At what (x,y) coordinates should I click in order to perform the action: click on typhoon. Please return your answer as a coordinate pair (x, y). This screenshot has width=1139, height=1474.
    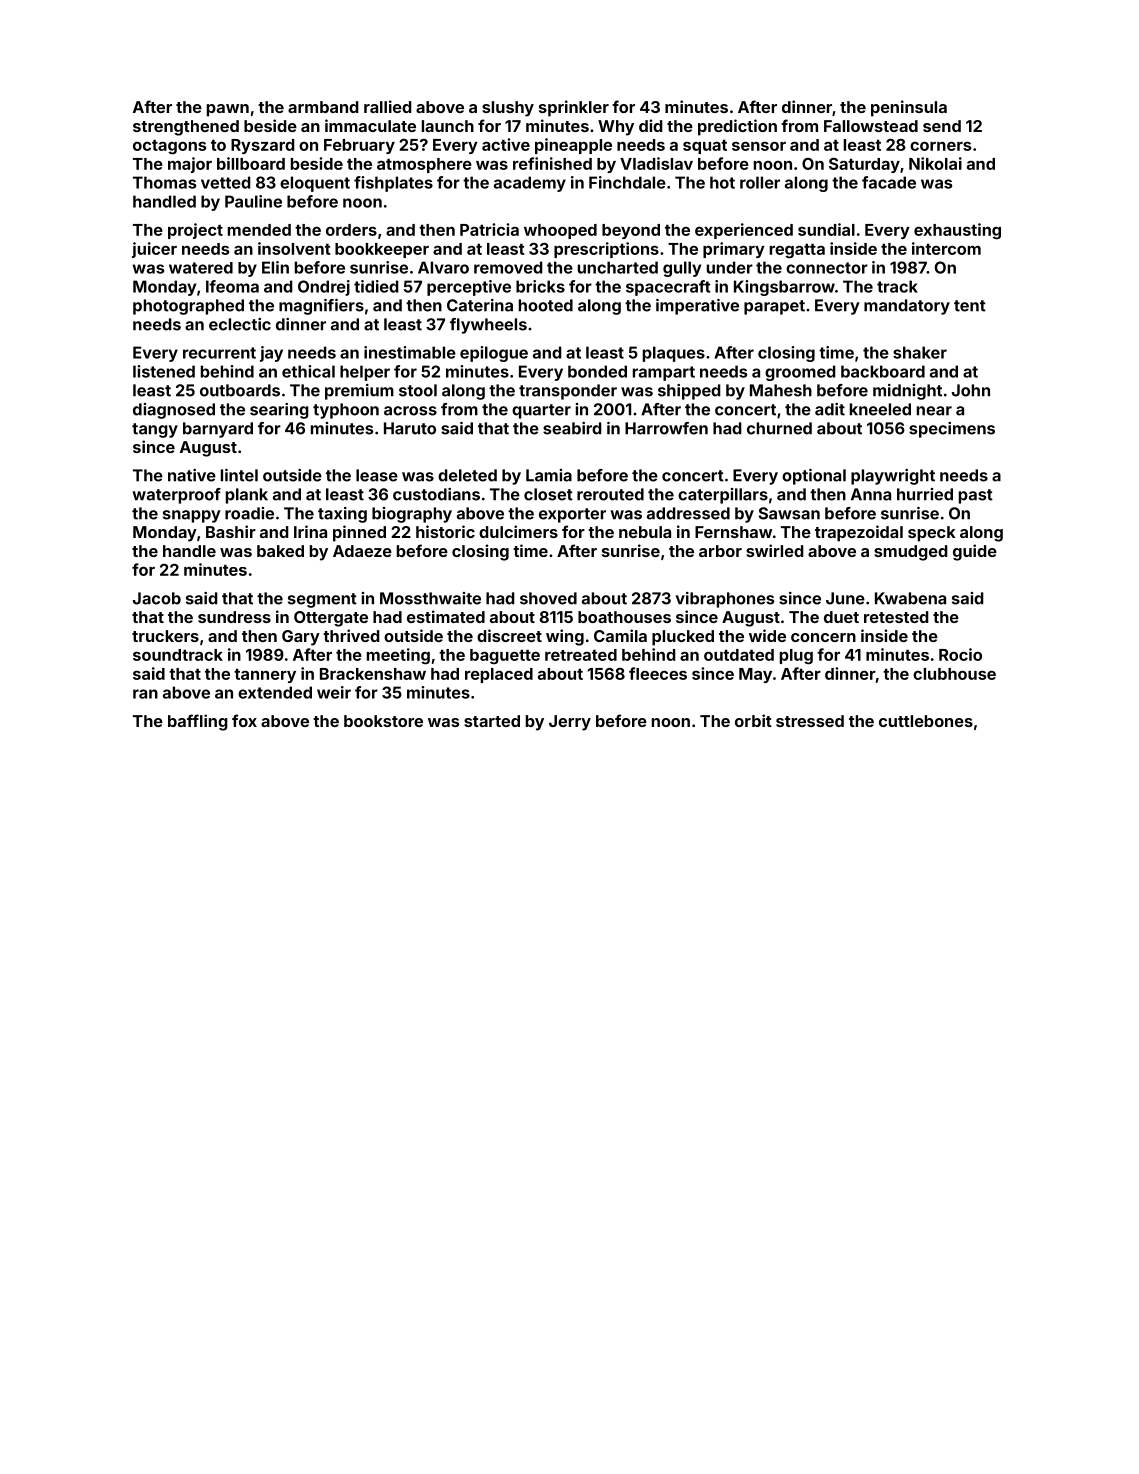
    Looking at the image, I should click on (346, 411).
